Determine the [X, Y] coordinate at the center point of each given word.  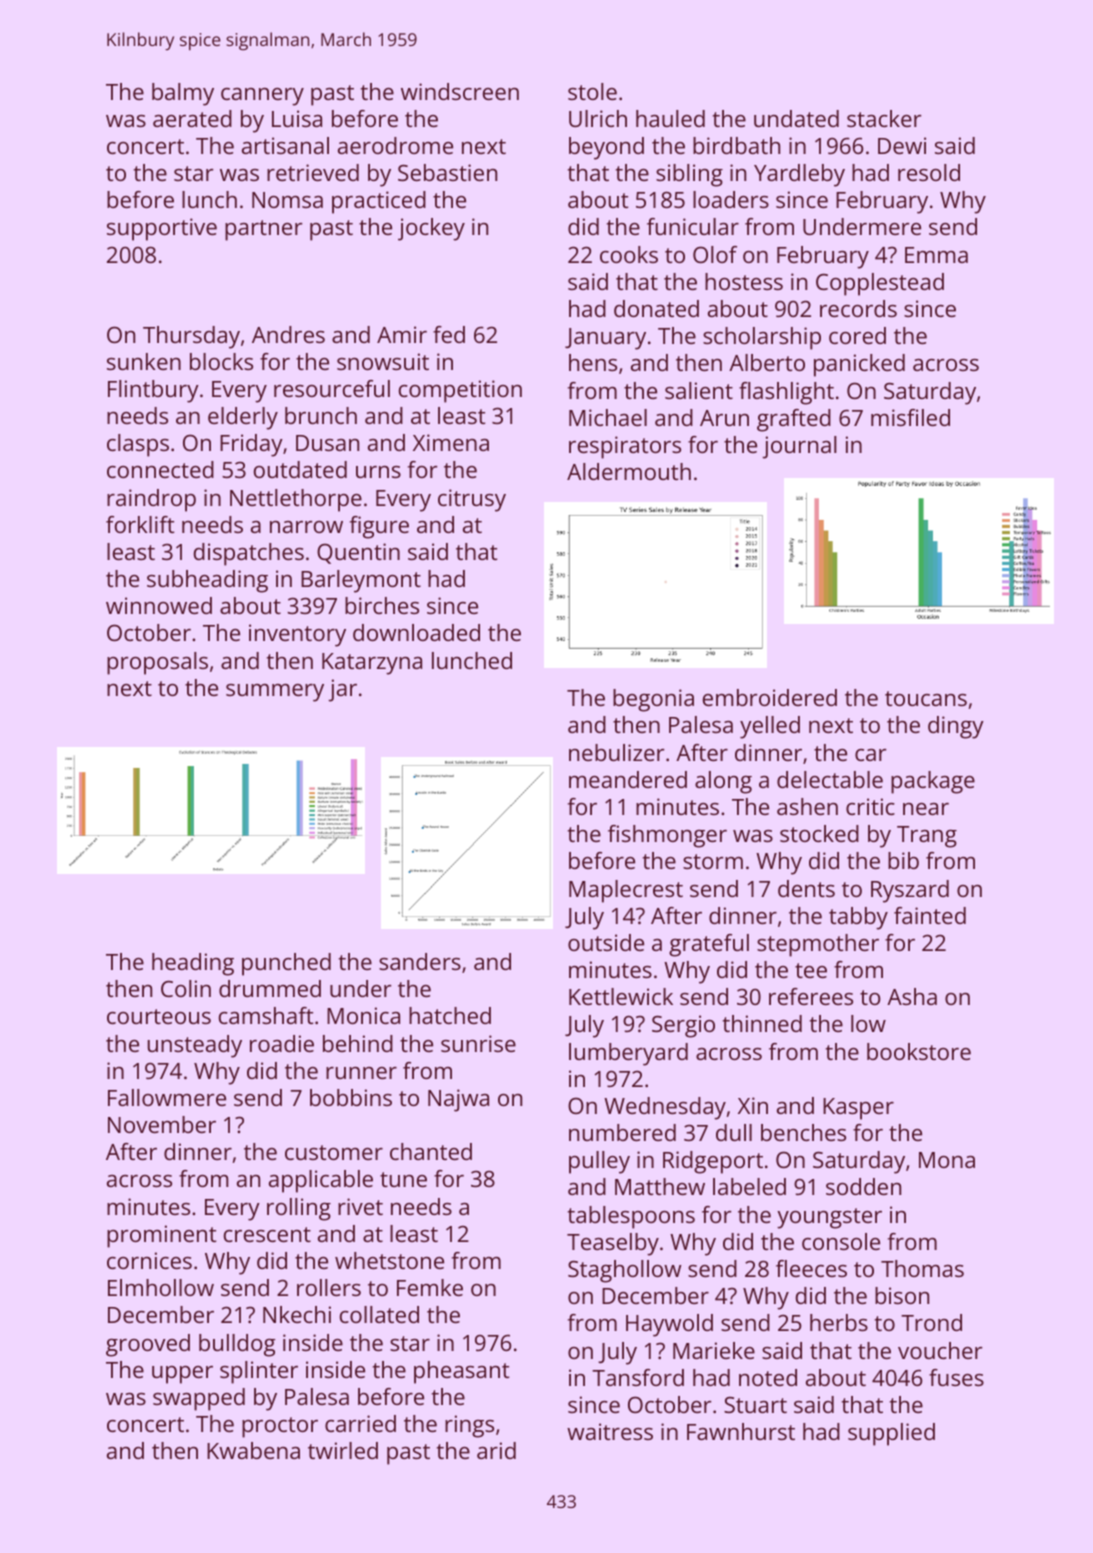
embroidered [770, 697]
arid [496, 1450]
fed [449, 334]
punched [286, 964]
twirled [343, 1450]
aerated [192, 118]
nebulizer [617, 752]
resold [929, 172]
